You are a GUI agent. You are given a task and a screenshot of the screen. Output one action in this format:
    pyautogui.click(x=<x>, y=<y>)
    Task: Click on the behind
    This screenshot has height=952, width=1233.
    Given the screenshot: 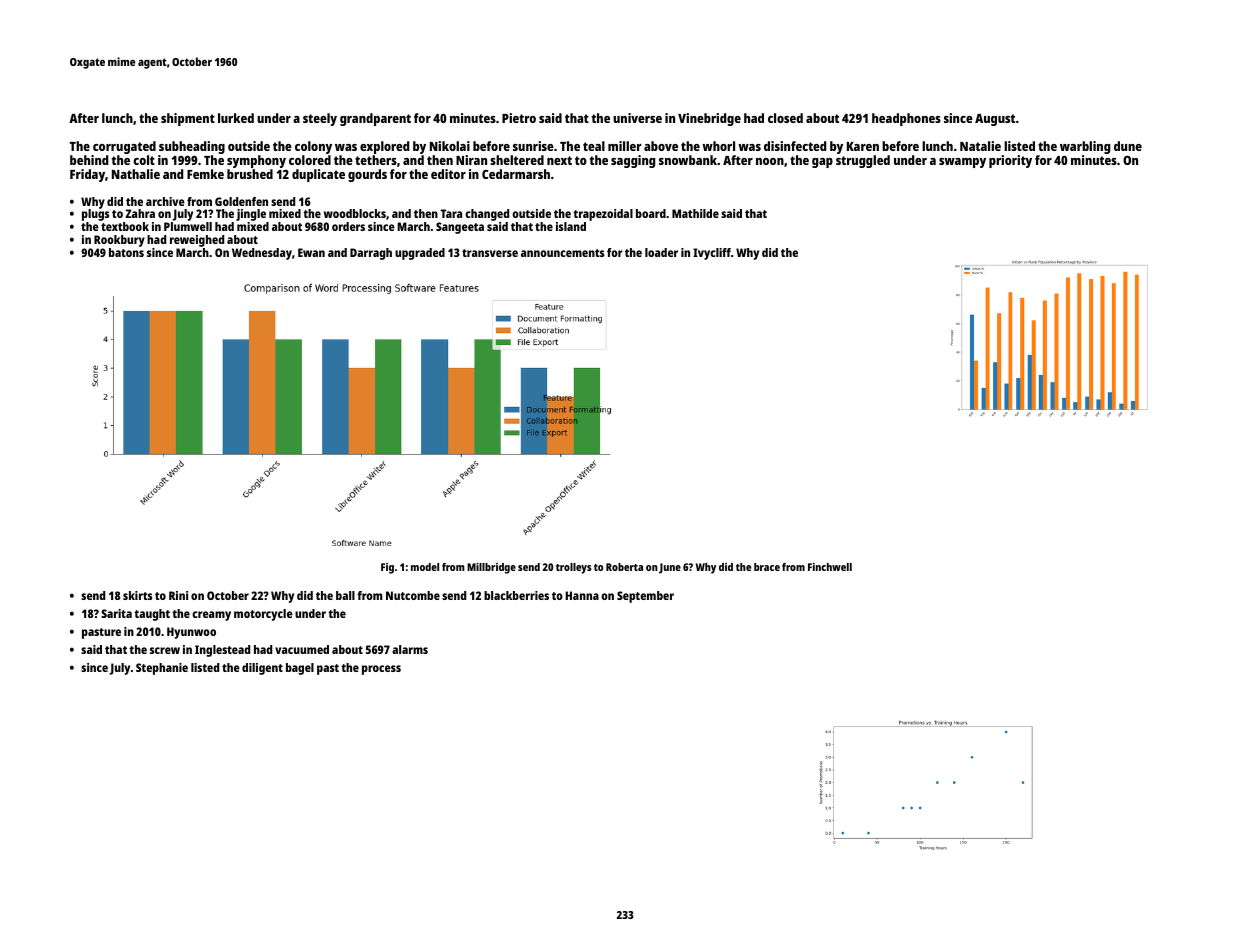 What is the action you would take?
    pyautogui.click(x=89, y=160)
